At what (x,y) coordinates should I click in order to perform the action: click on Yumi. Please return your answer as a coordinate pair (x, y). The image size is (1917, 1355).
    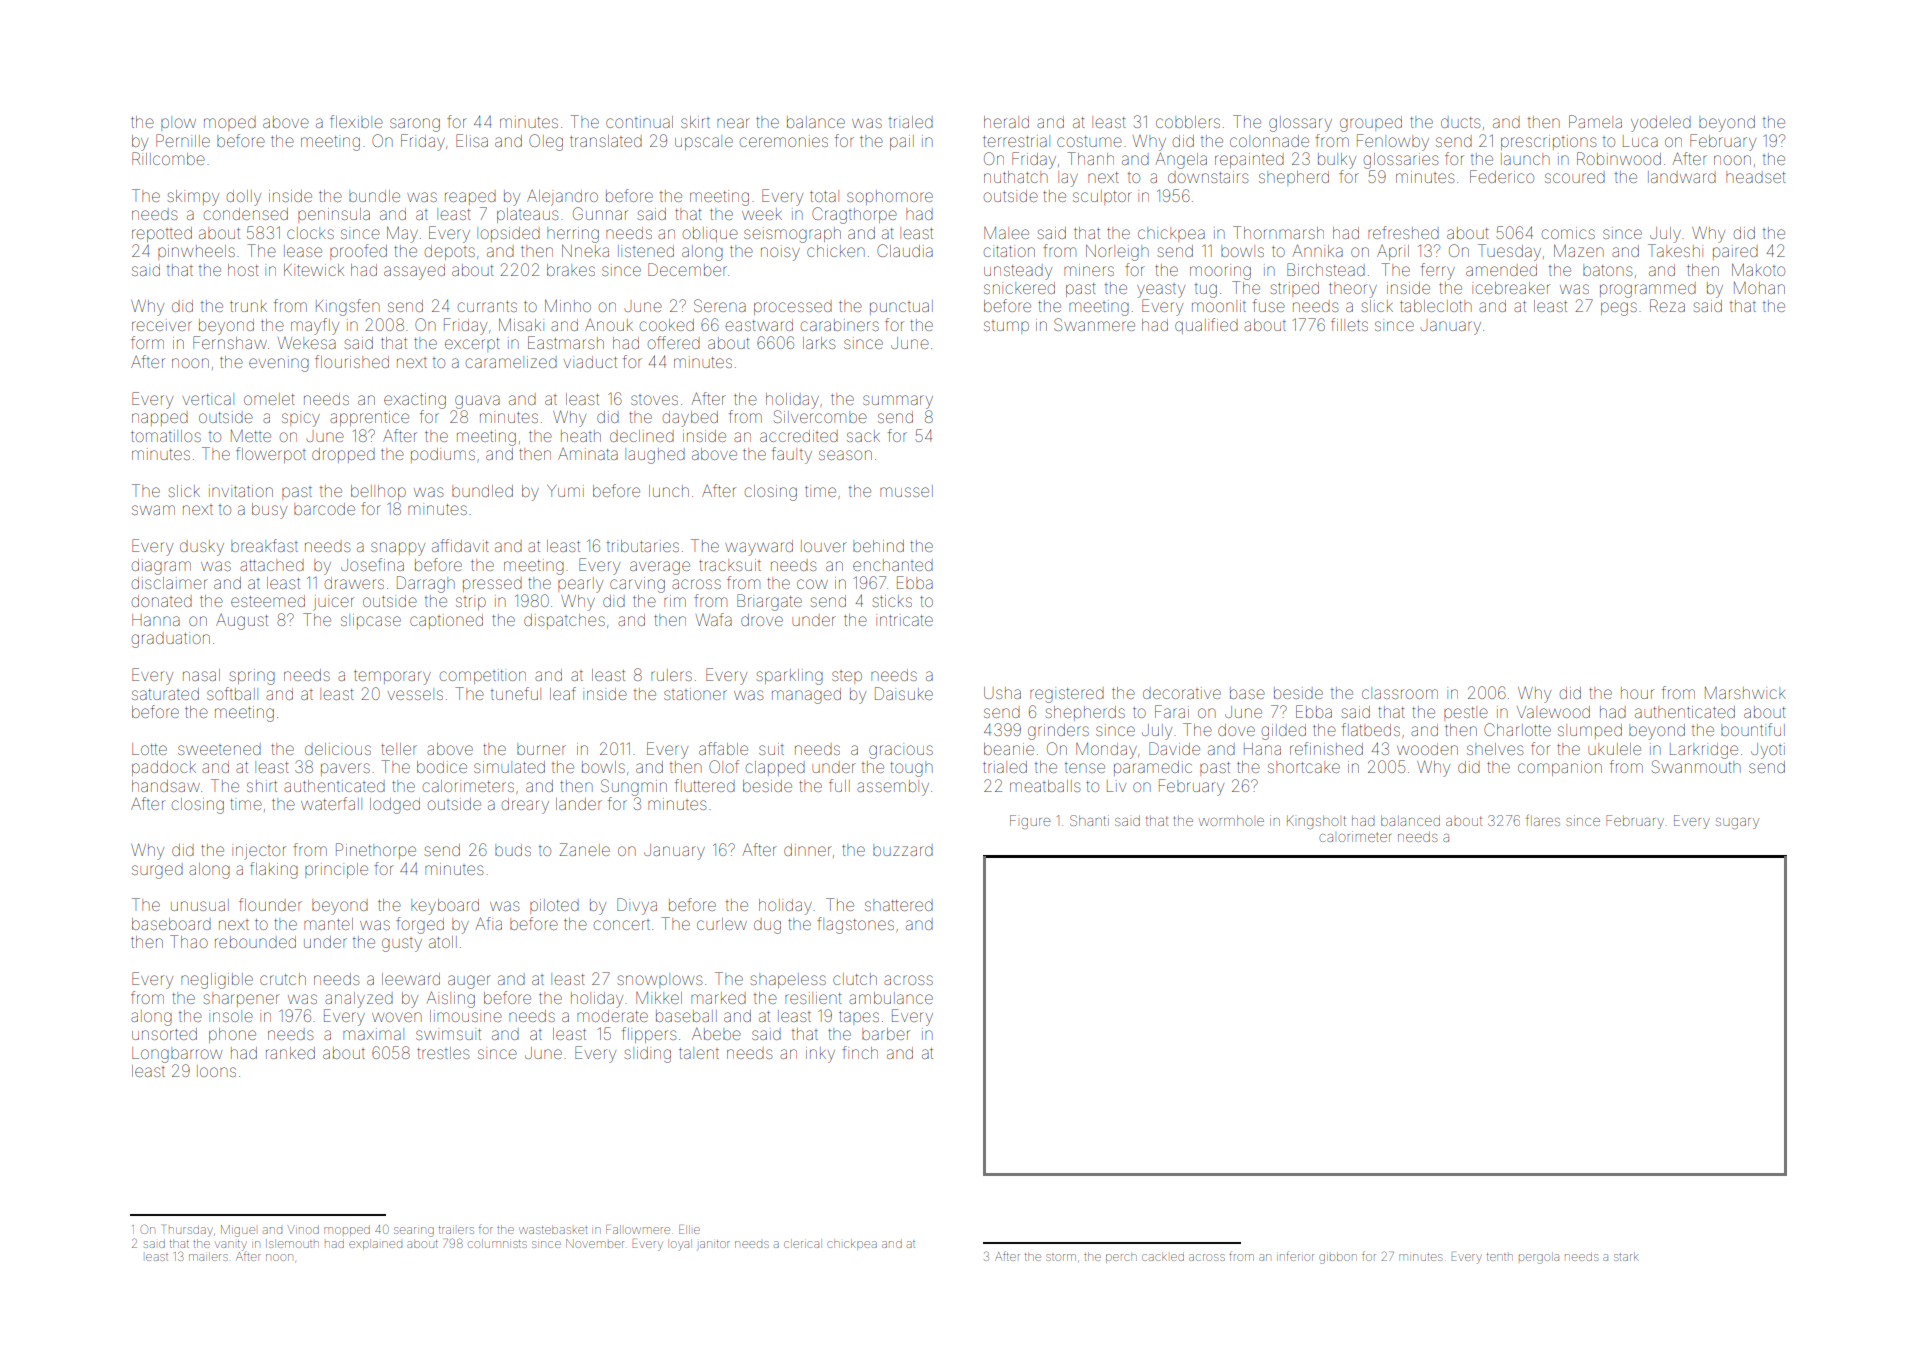
    Looking at the image, I should click on (565, 491).
